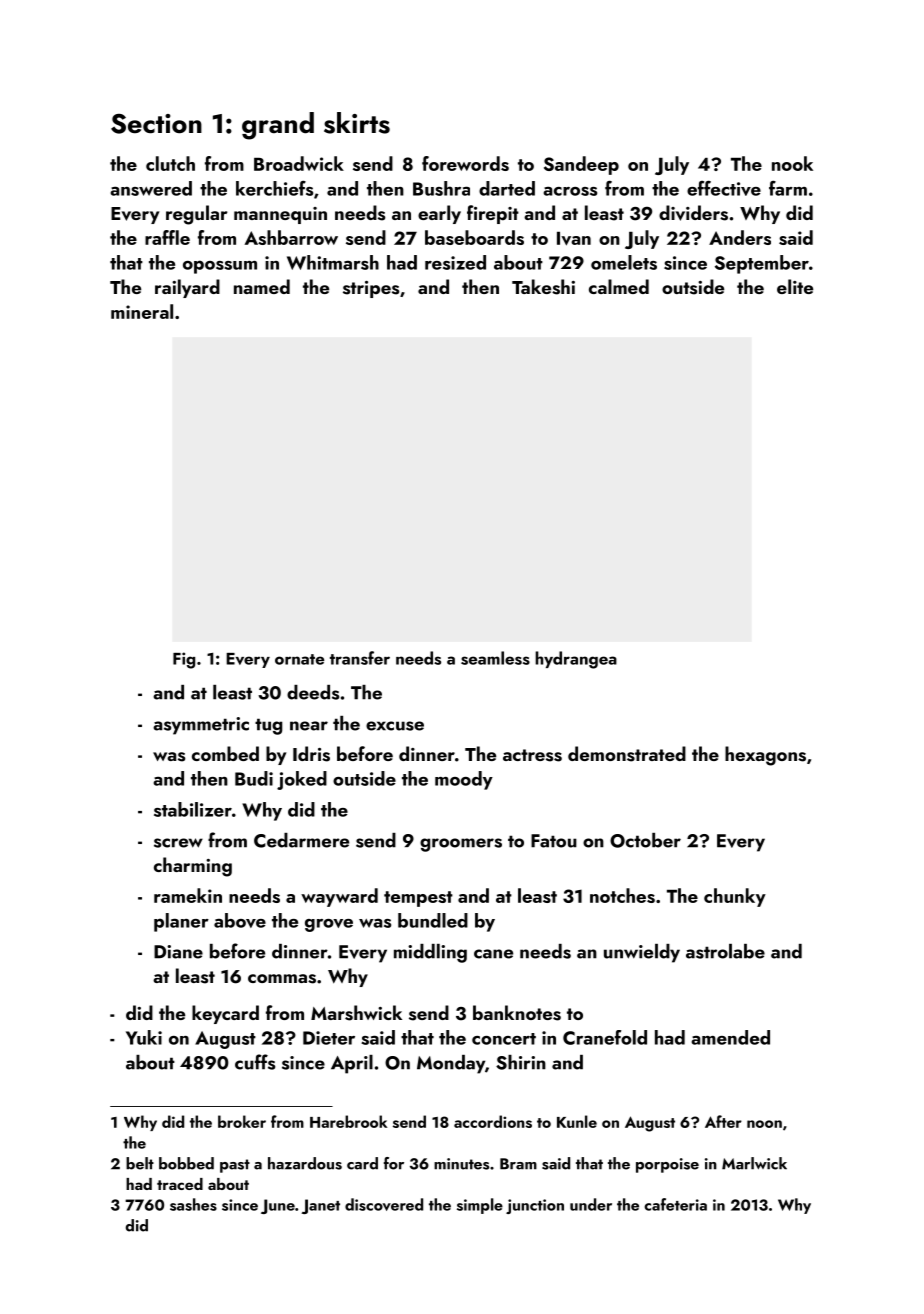 This image has height=1314, width=924. What do you see at coordinates (255, 1062) in the image?
I see `cuffs` at bounding box center [255, 1062].
